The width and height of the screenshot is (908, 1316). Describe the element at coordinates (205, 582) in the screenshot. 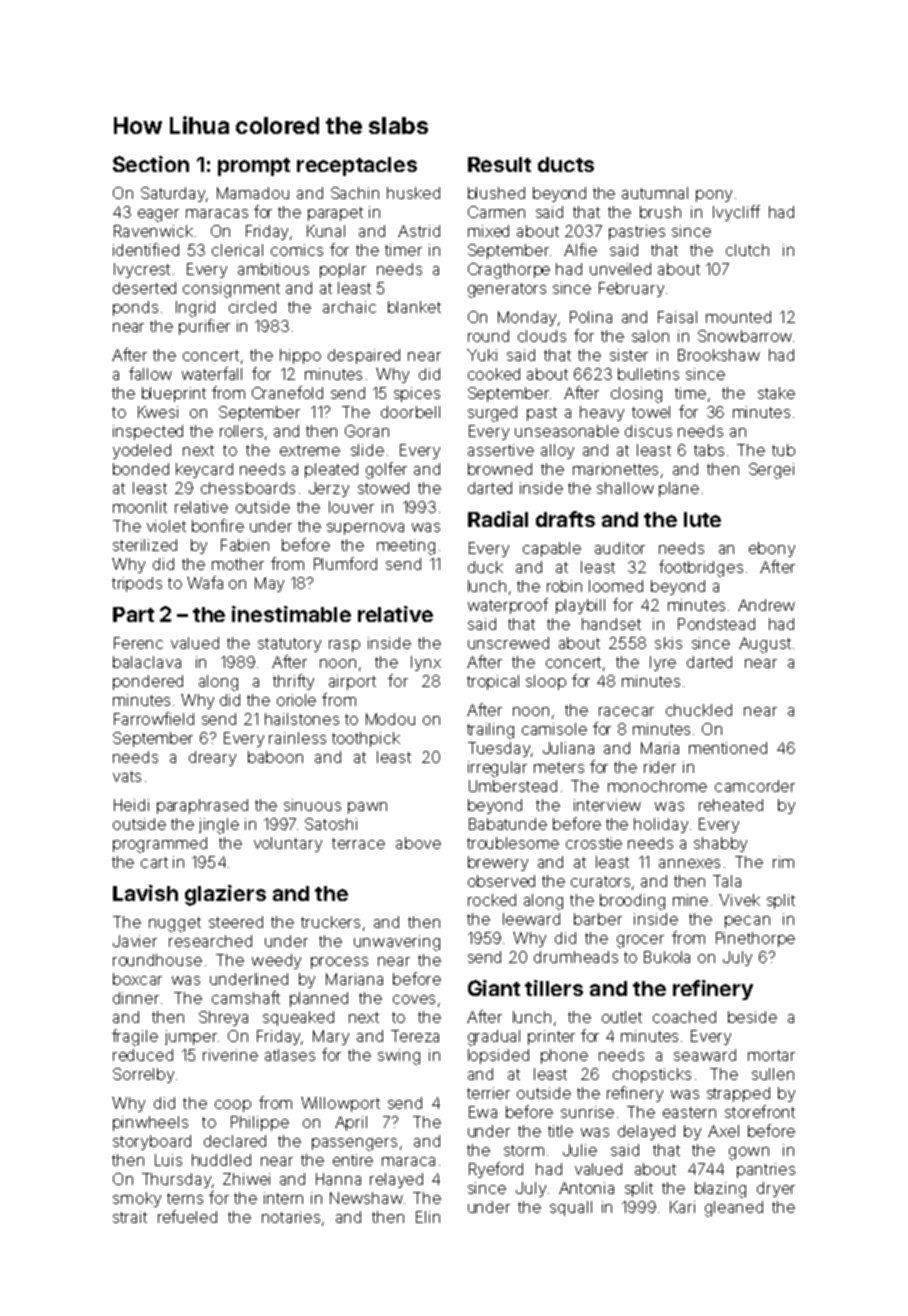

I see `Wafa` at that location.
